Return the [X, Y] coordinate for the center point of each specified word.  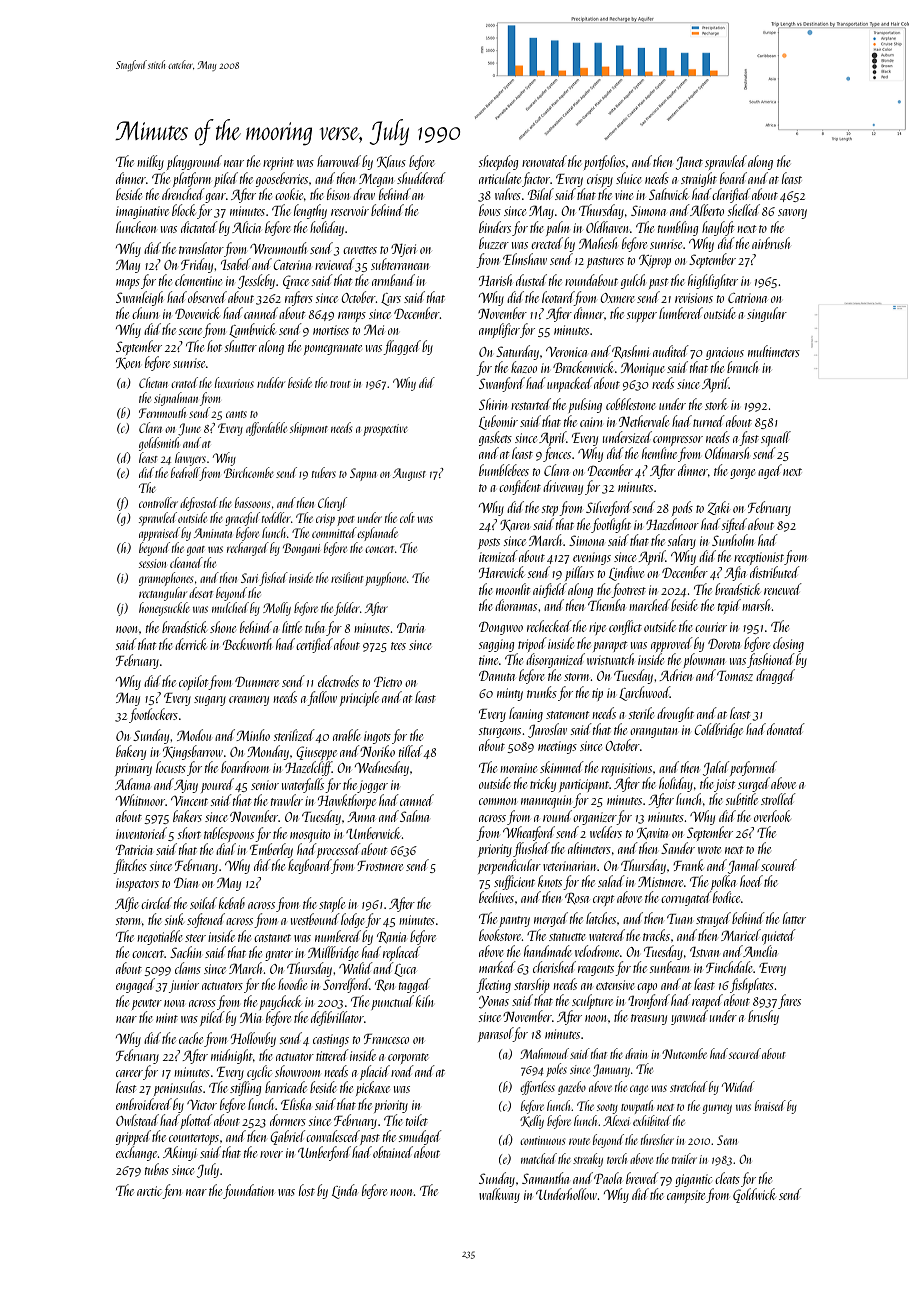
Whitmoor [140, 800]
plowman [704, 660]
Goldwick [754, 1195]
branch [742, 367]
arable [347, 735]
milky [150, 162]
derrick [190, 644]
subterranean [400, 264]
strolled [778, 799]
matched [539, 1158]
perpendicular [509, 866]
